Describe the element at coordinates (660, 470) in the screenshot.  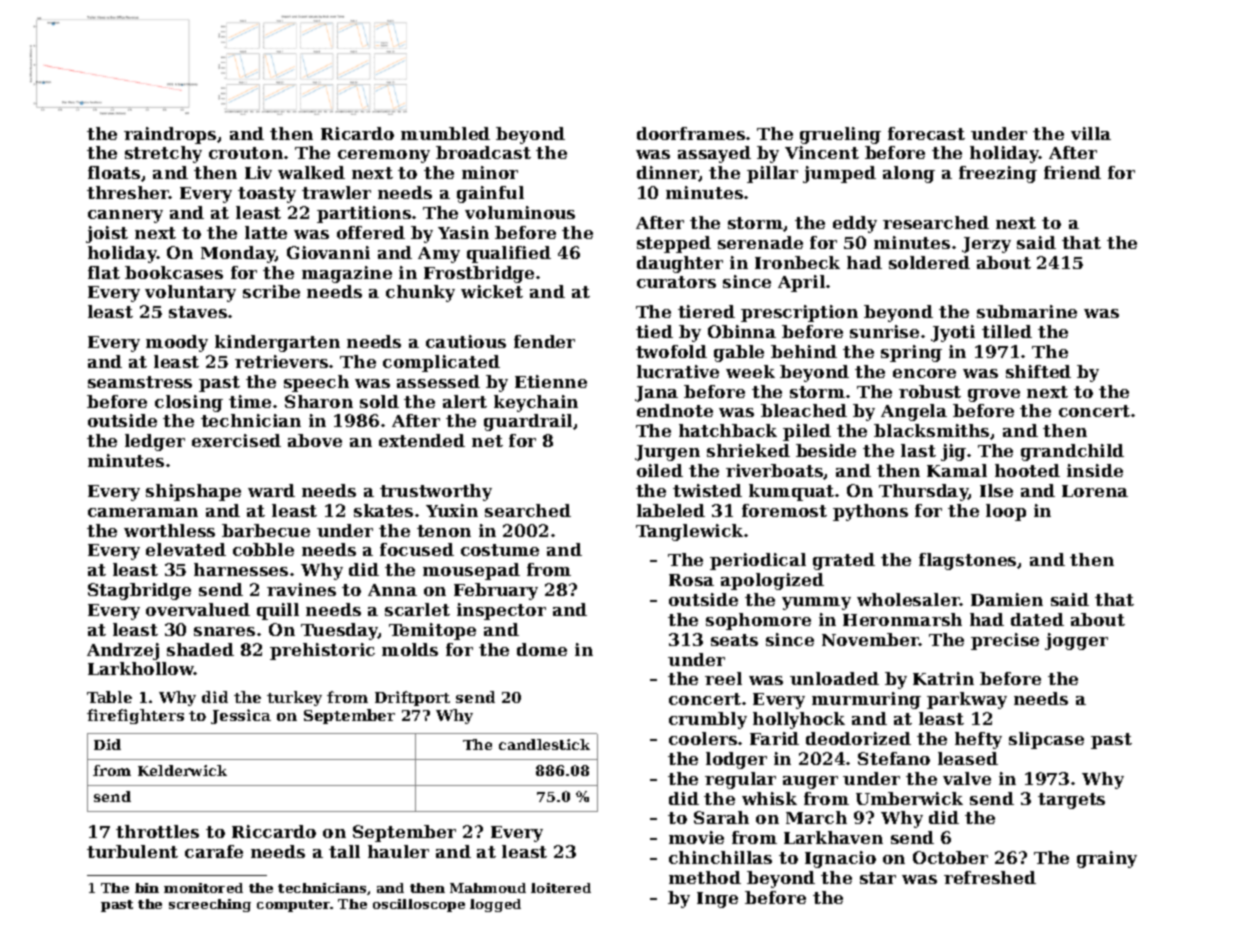
I see `oiled` at that location.
